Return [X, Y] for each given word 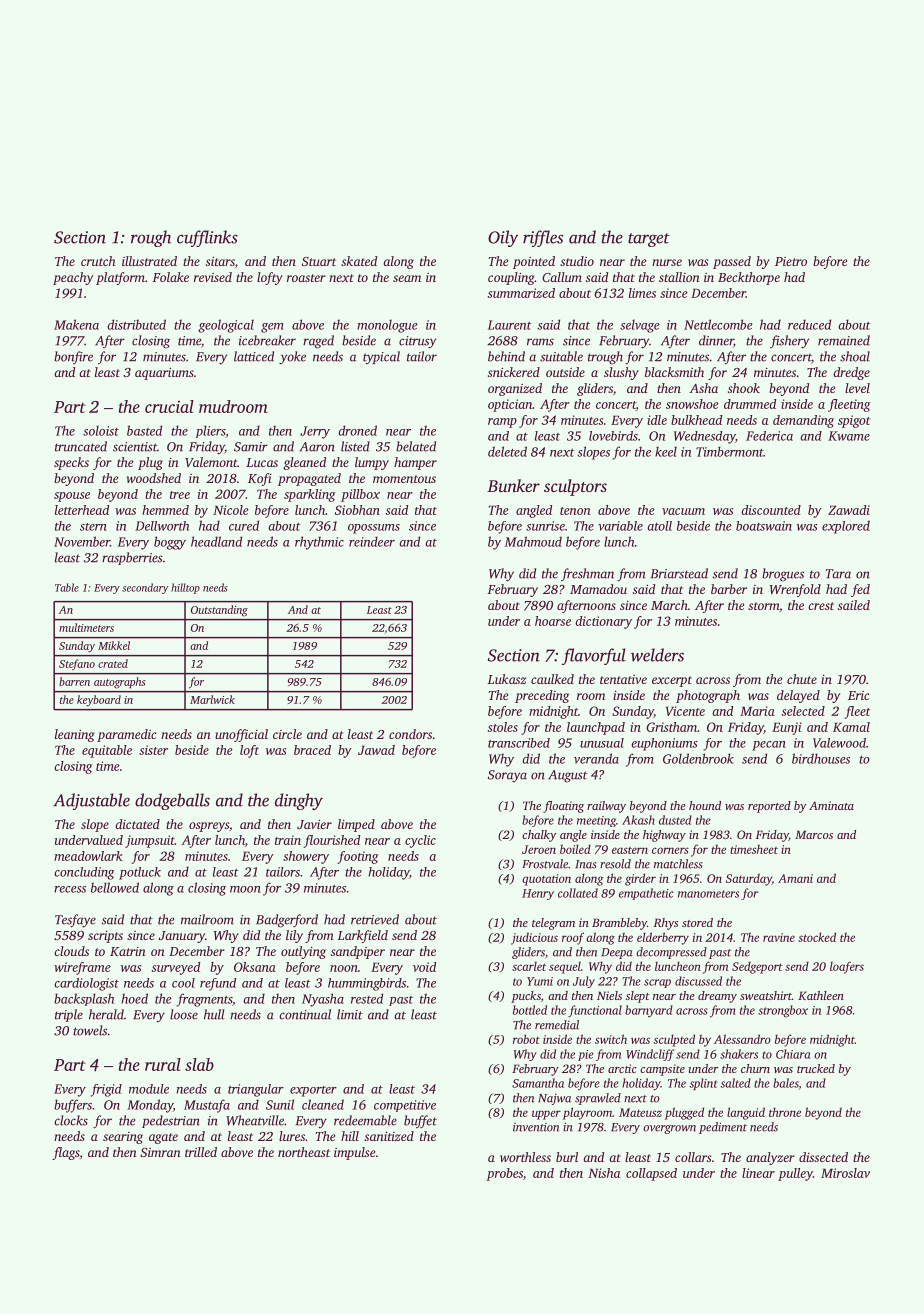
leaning [75, 735]
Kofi [260, 479]
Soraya [507, 776]
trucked [816, 1068]
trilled [201, 1152]
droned [357, 430]
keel [666, 451]
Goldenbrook [698, 758]
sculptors [575, 487]
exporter [313, 1091]
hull [214, 1014]
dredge [851, 373]
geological [226, 326]
